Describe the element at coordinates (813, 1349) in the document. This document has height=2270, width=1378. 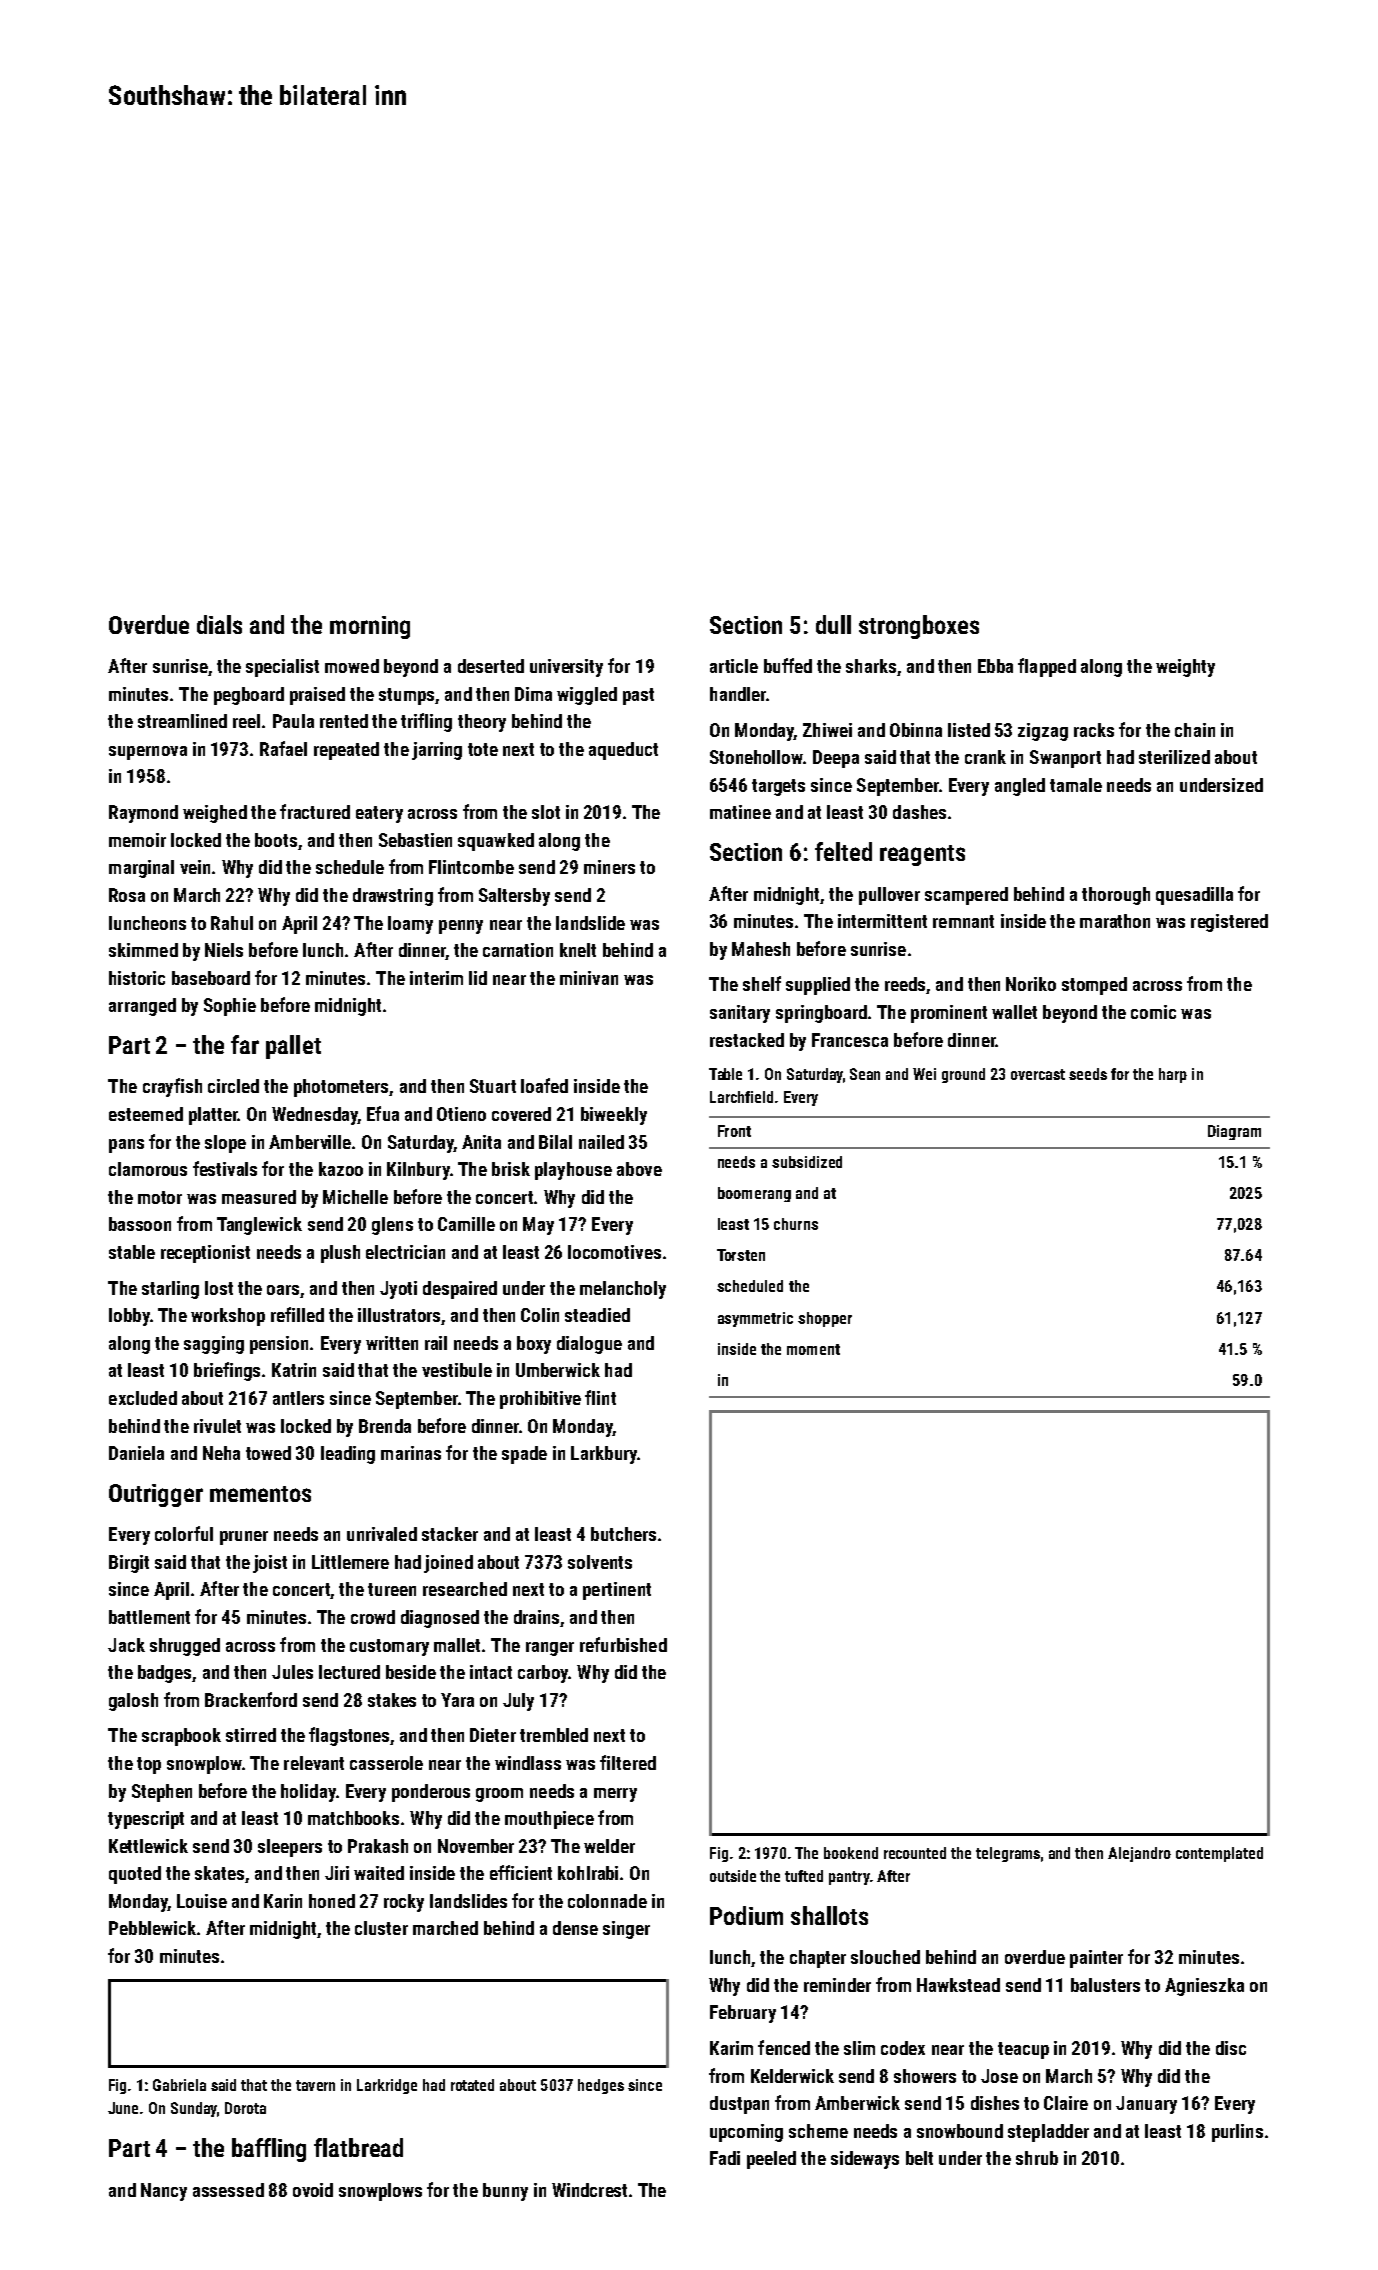
I see `moment` at that location.
